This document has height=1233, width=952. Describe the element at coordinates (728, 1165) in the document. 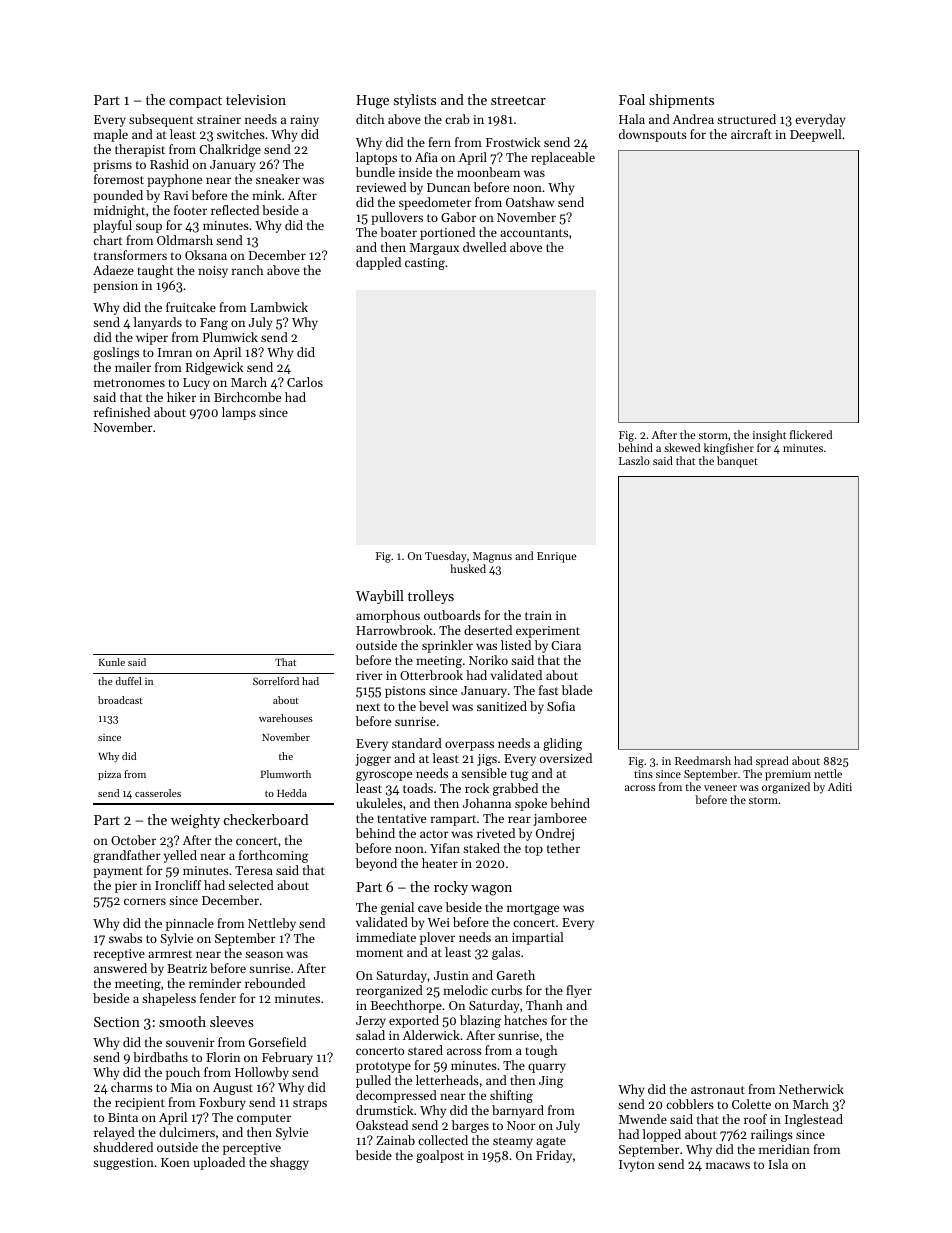

I see `macaws` at that location.
